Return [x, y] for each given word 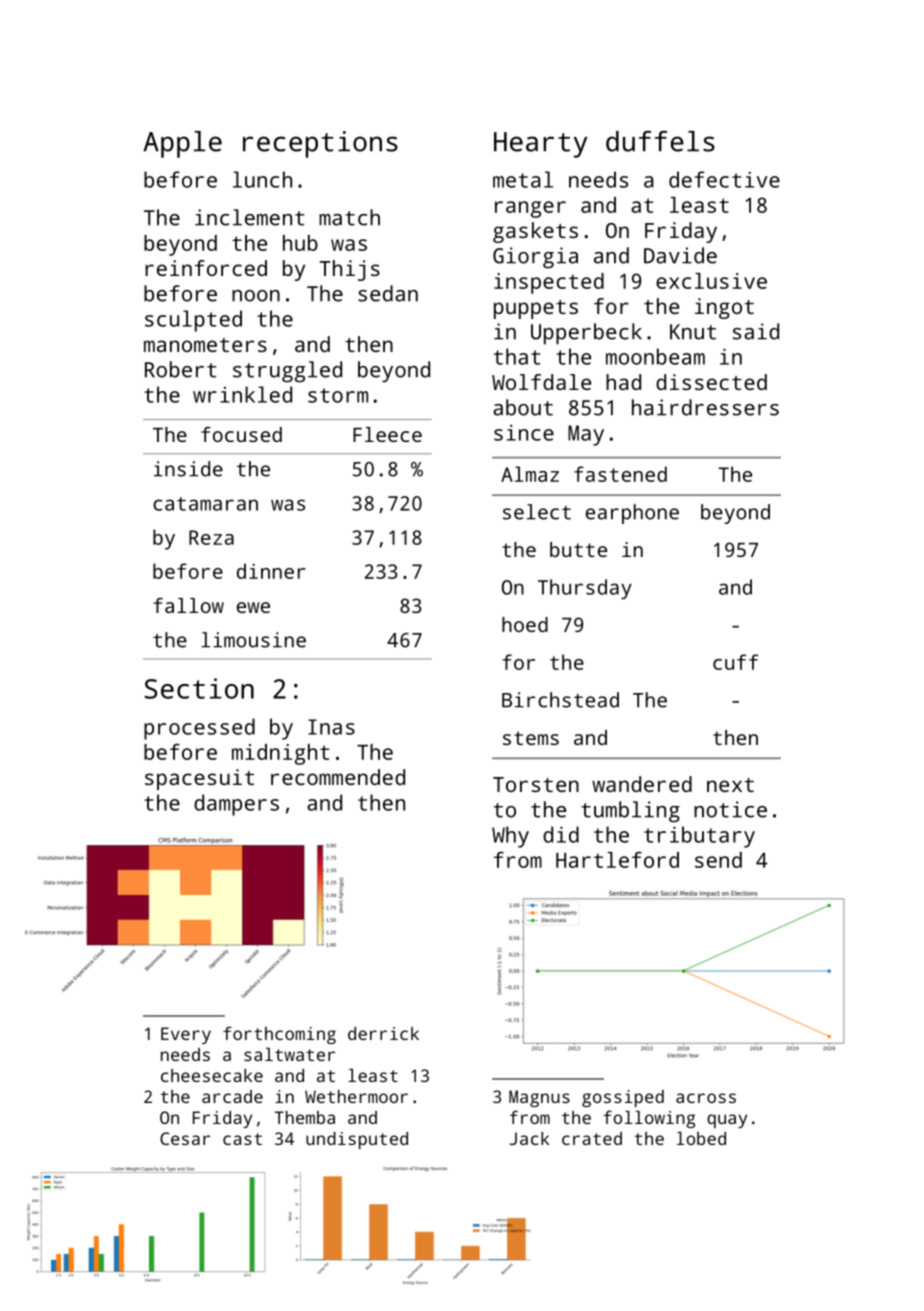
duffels [660, 141]
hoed [525, 624]
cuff [735, 662]
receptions [320, 144]
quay [727, 1121]
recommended [338, 777]
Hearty [540, 145]
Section [199, 688]
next [730, 785]
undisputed [357, 1140]
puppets [536, 309]
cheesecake [212, 1075]
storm [338, 395]
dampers [236, 805]
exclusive [711, 281]
